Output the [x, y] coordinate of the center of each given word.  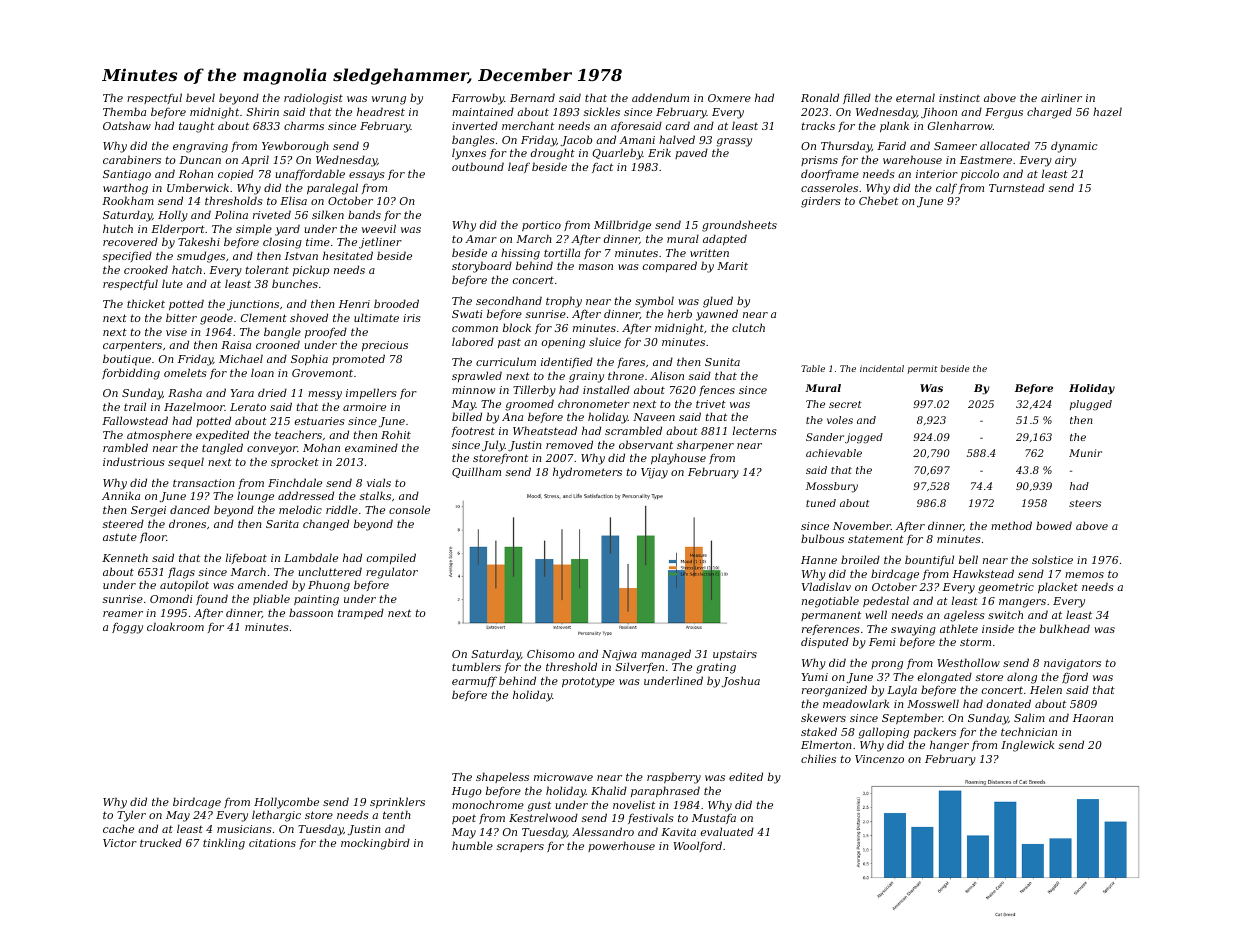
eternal [915, 97]
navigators [1072, 664]
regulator [392, 573]
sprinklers [397, 803]
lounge [255, 497]
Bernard [532, 97]
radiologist [313, 99]
